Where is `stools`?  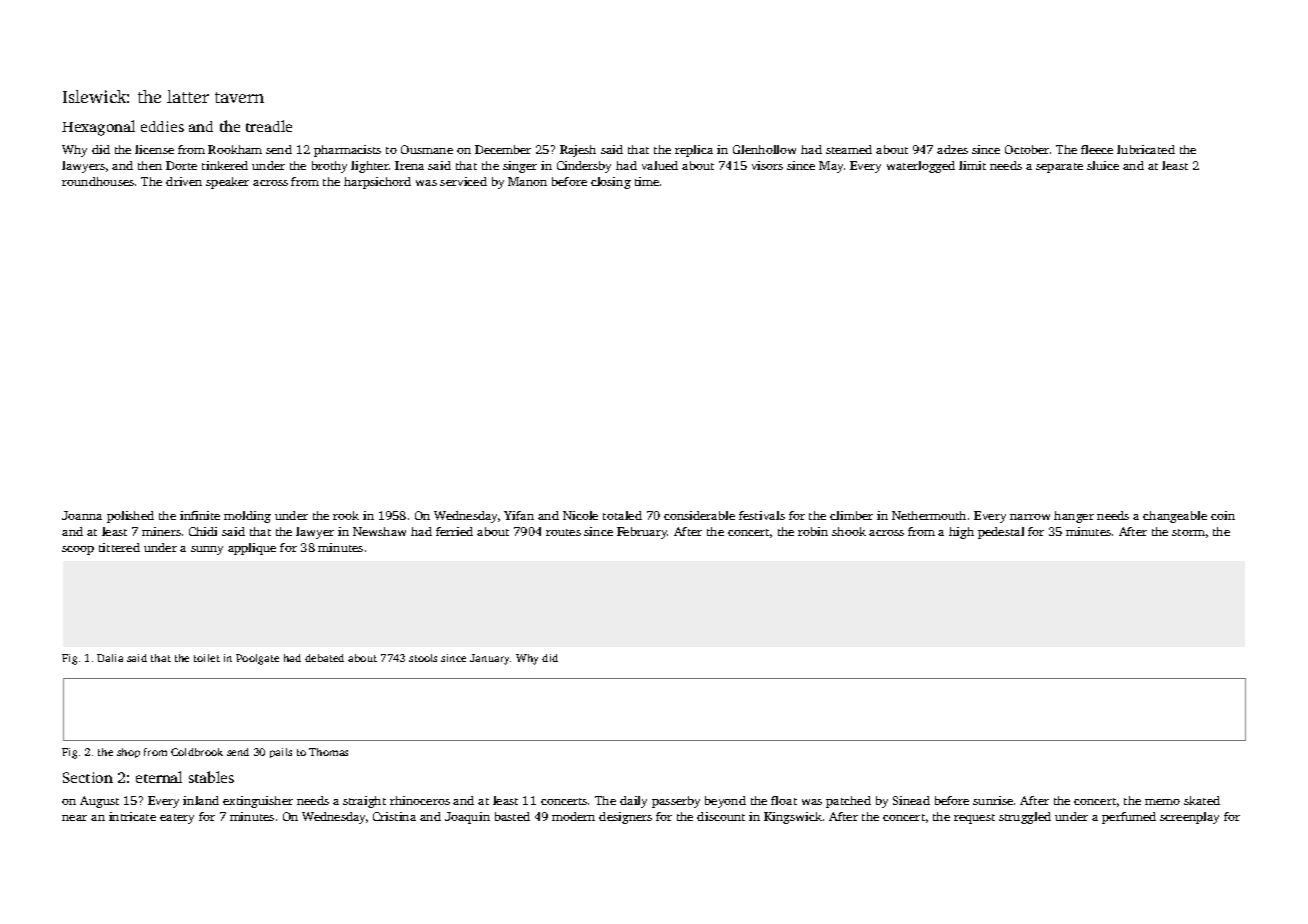 stools is located at coordinates (423, 658).
